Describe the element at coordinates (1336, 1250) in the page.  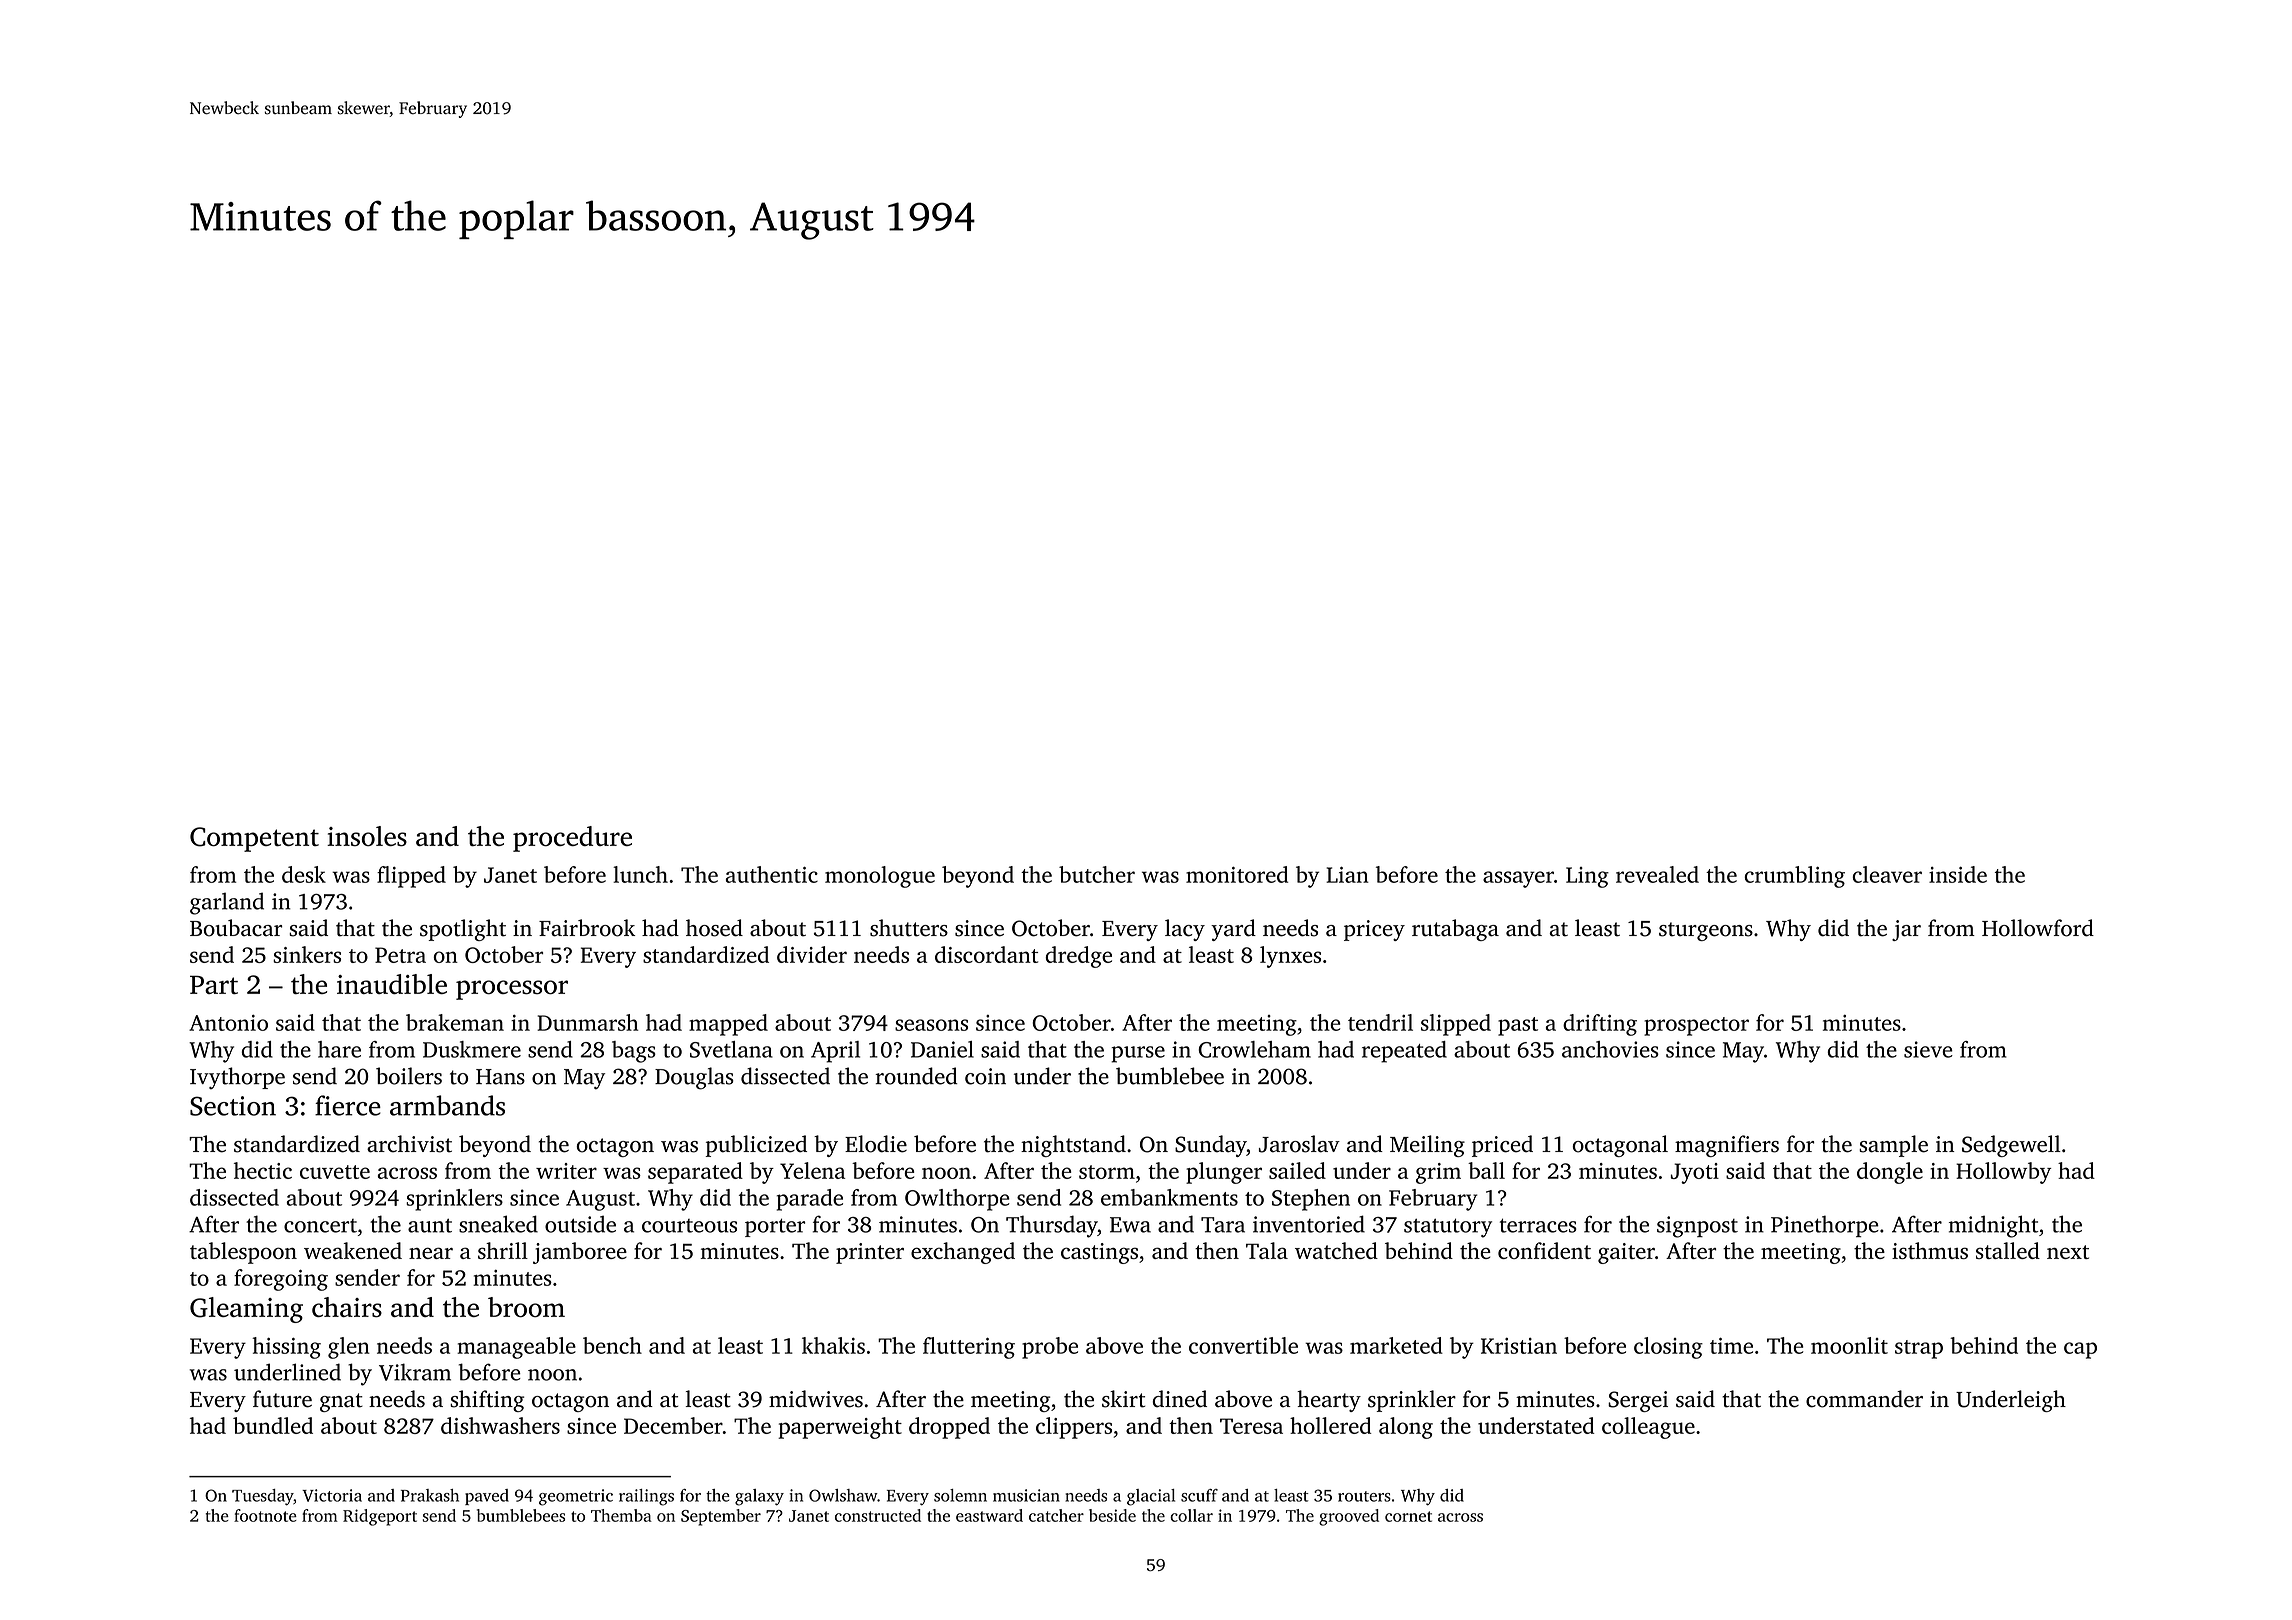
I see `watched` at that location.
